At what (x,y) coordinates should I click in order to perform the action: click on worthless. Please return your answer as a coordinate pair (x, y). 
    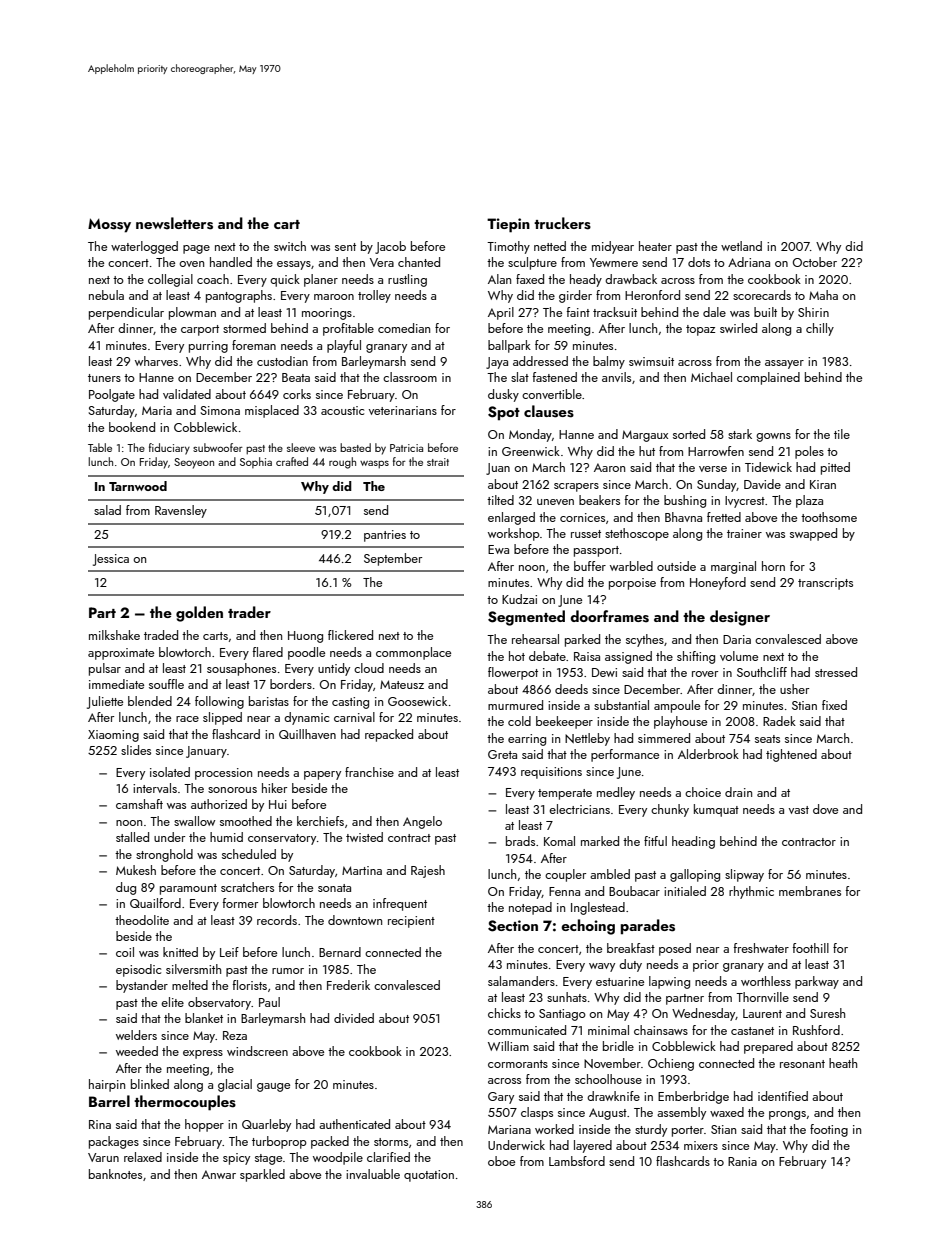
    Looking at the image, I should click on (766, 981).
